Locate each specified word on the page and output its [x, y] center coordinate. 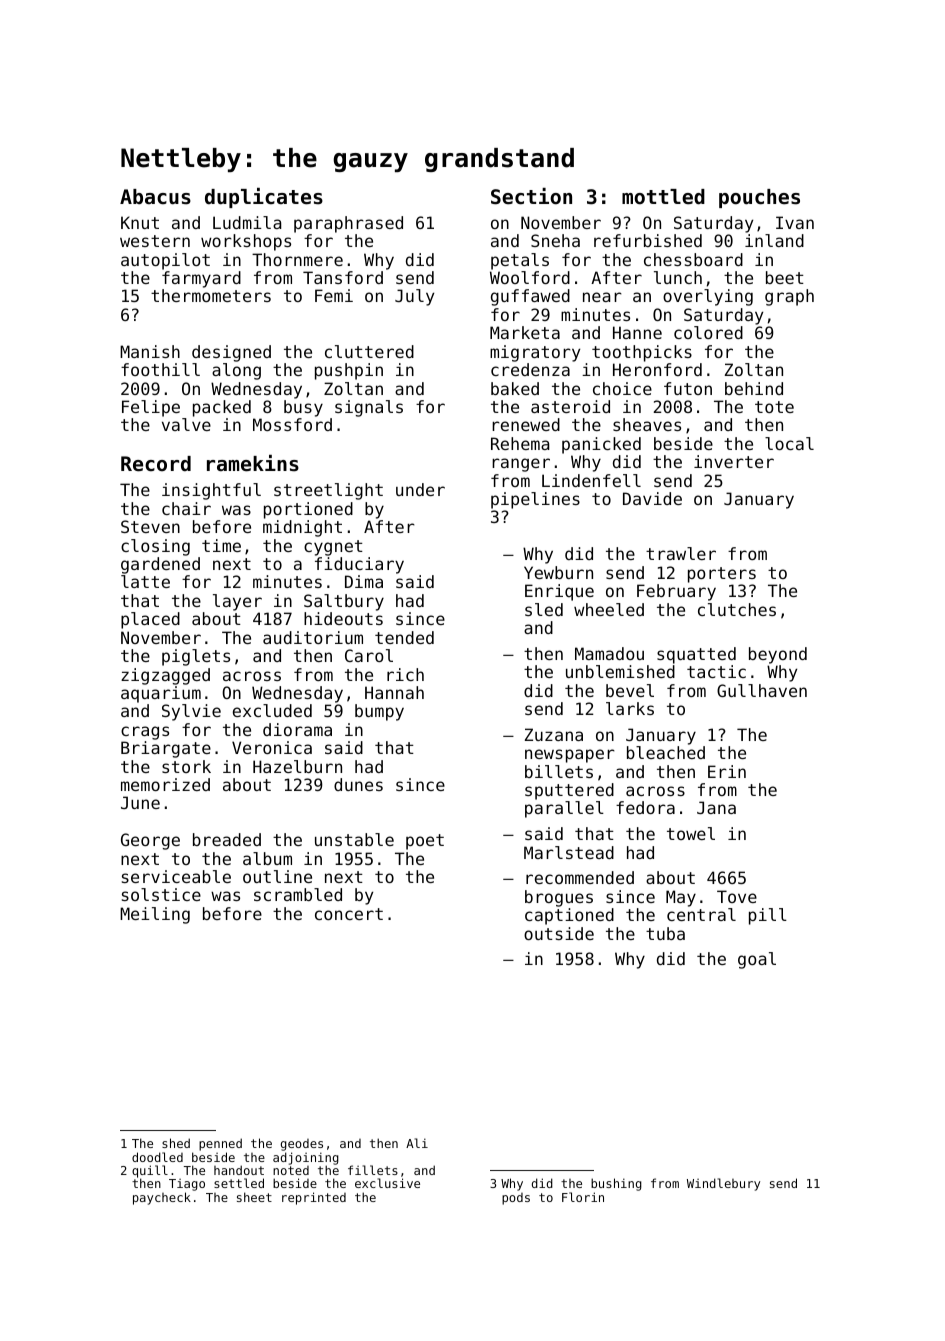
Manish [150, 351]
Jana [716, 807]
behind [754, 388]
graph [789, 297]
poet [425, 842]
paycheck [162, 1198]
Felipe [151, 408]
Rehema [520, 443]
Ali [417, 1143]
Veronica [272, 747]
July [414, 297]
